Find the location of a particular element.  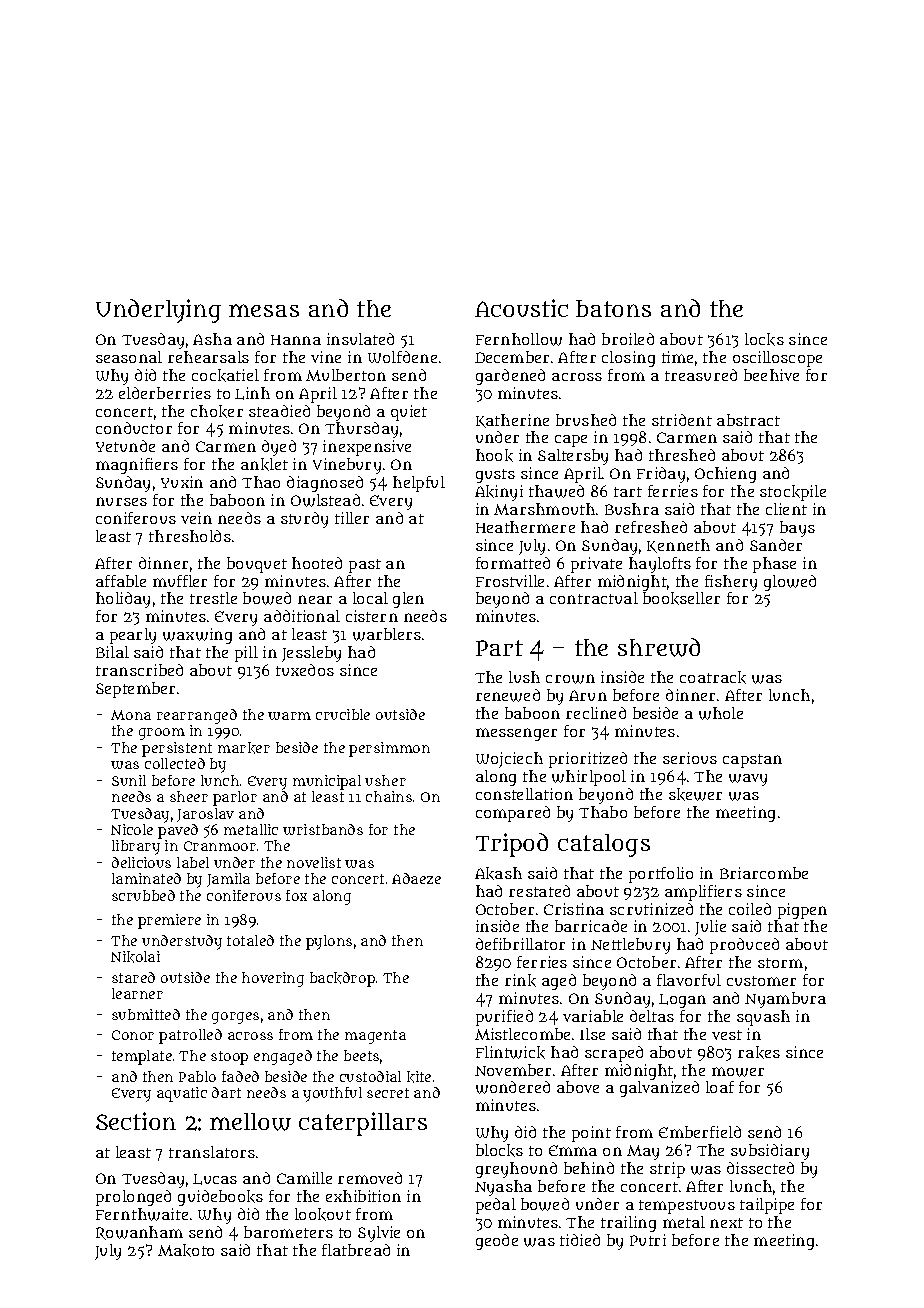

removed is located at coordinates (370, 1178).
